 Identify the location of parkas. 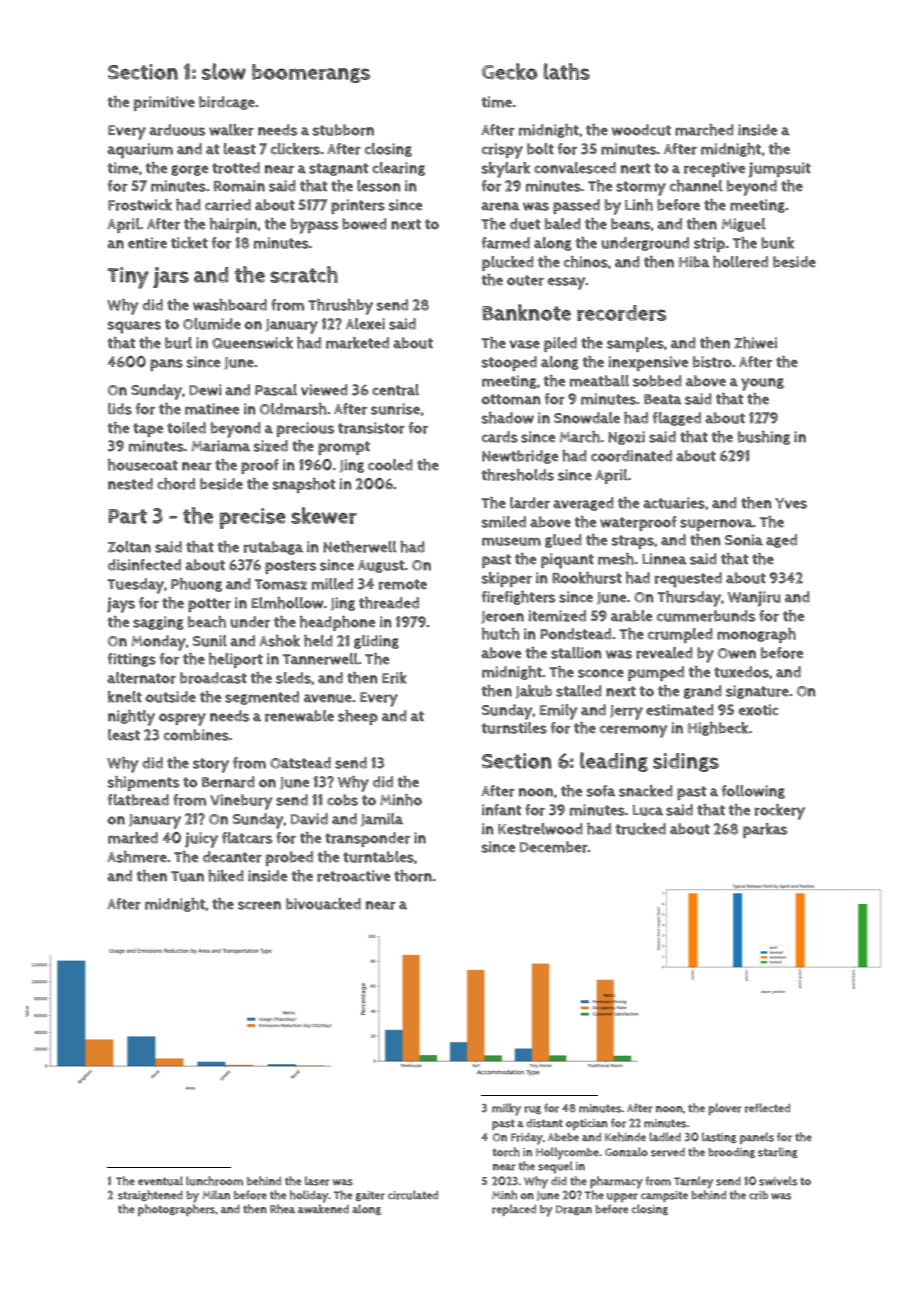
(765, 830).
